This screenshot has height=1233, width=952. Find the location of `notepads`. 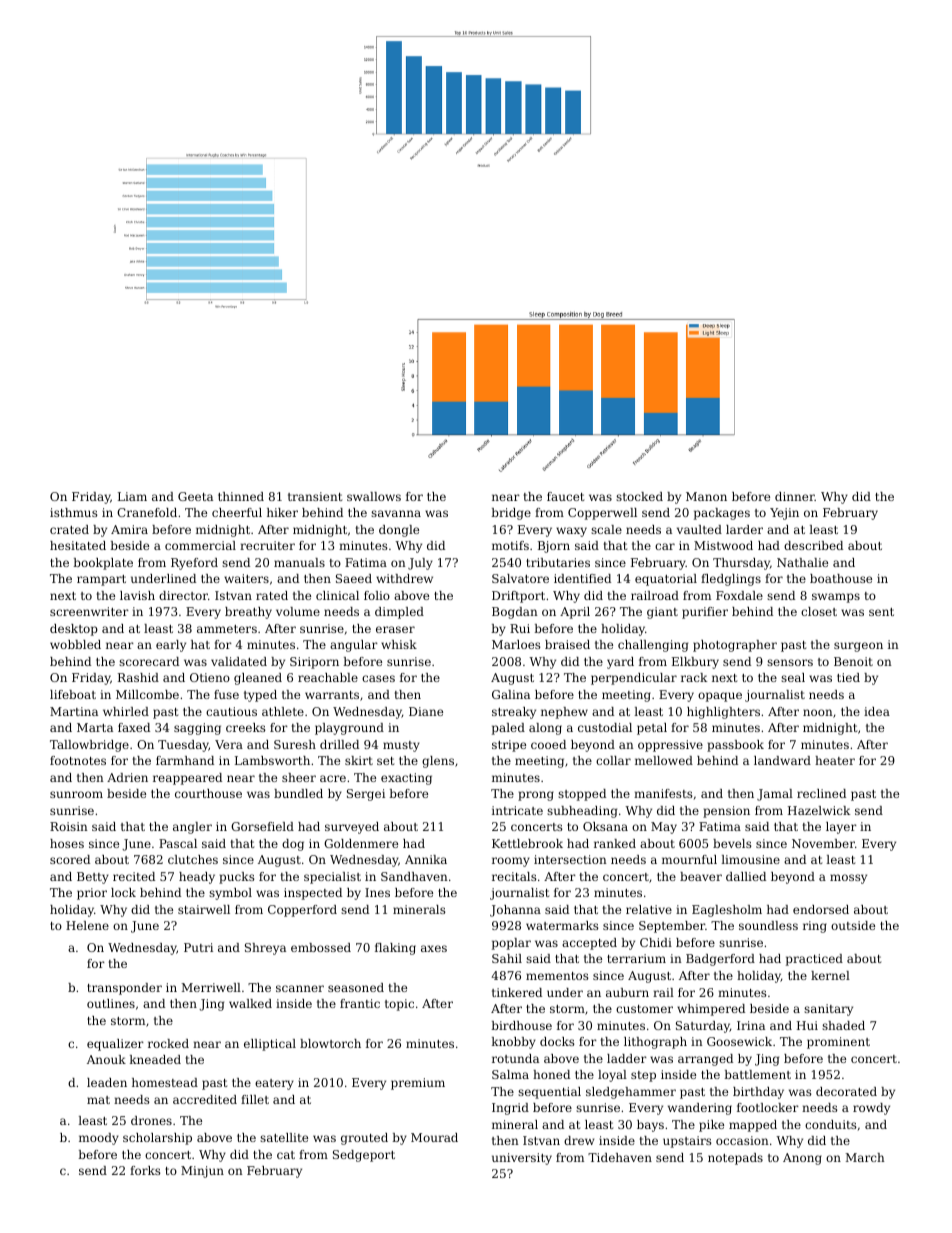

notepads is located at coordinates (735, 1159).
